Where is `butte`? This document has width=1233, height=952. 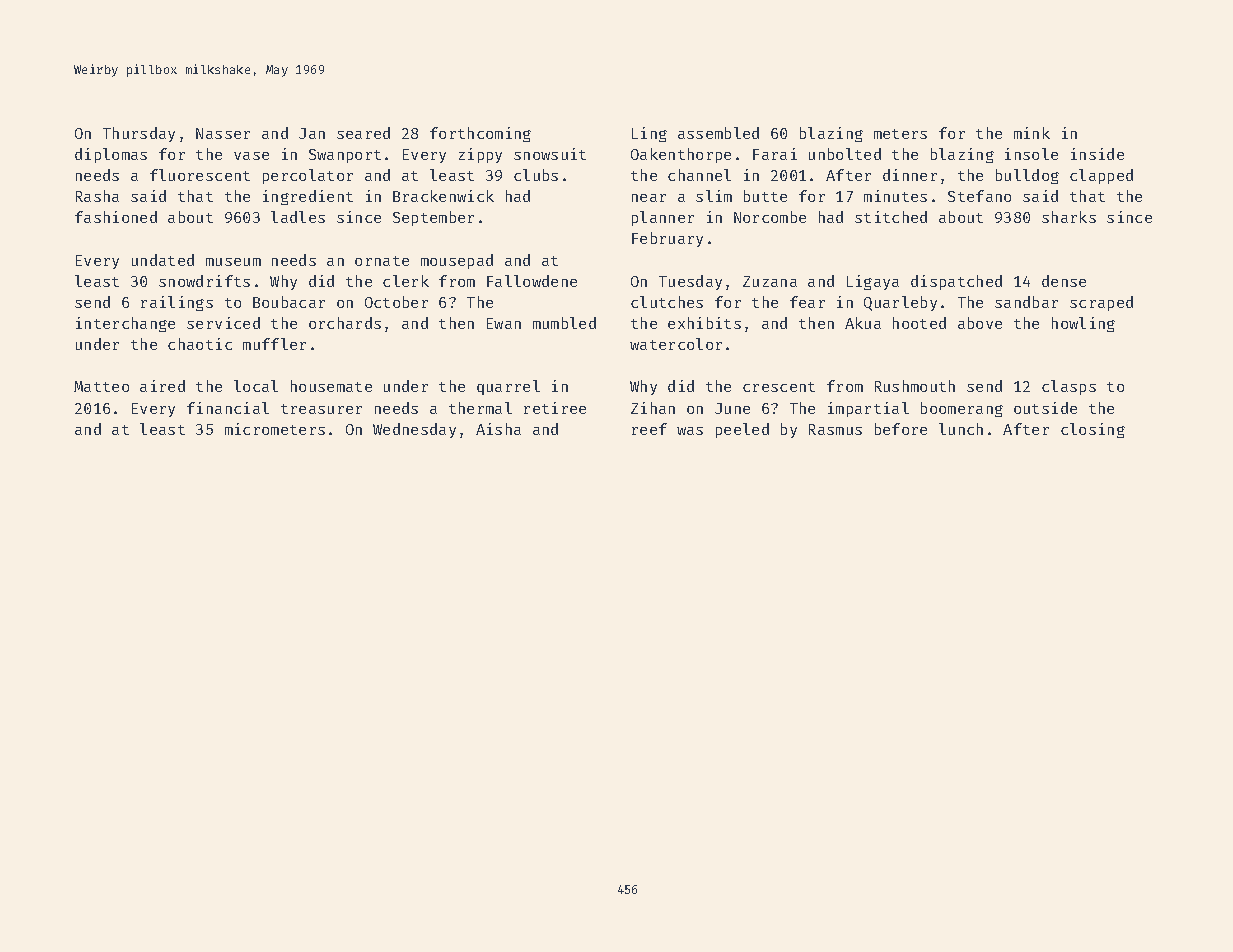
butte is located at coordinates (765, 196).
